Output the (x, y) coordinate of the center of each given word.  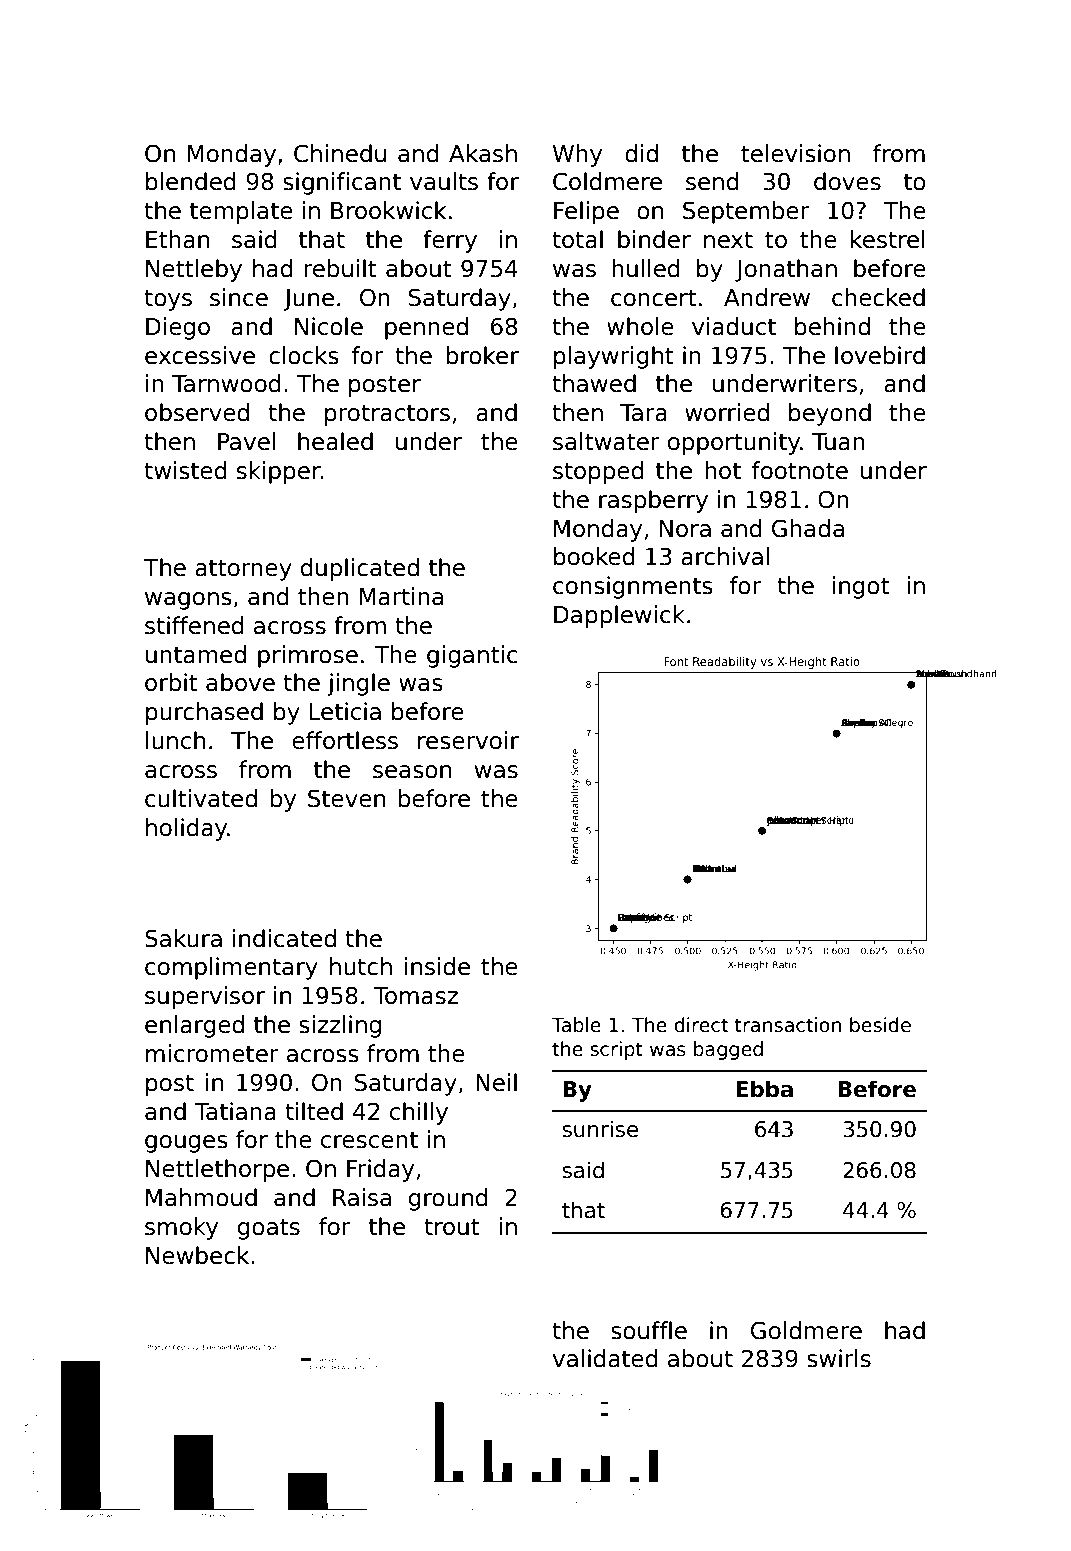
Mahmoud (201, 1197)
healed (335, 441)
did (641, 153)
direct (701, 1025)
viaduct (734, 326)
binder (654, 239)
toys (168, 300)
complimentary (231, 968)
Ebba (764, 1089)
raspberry (653, 501)
